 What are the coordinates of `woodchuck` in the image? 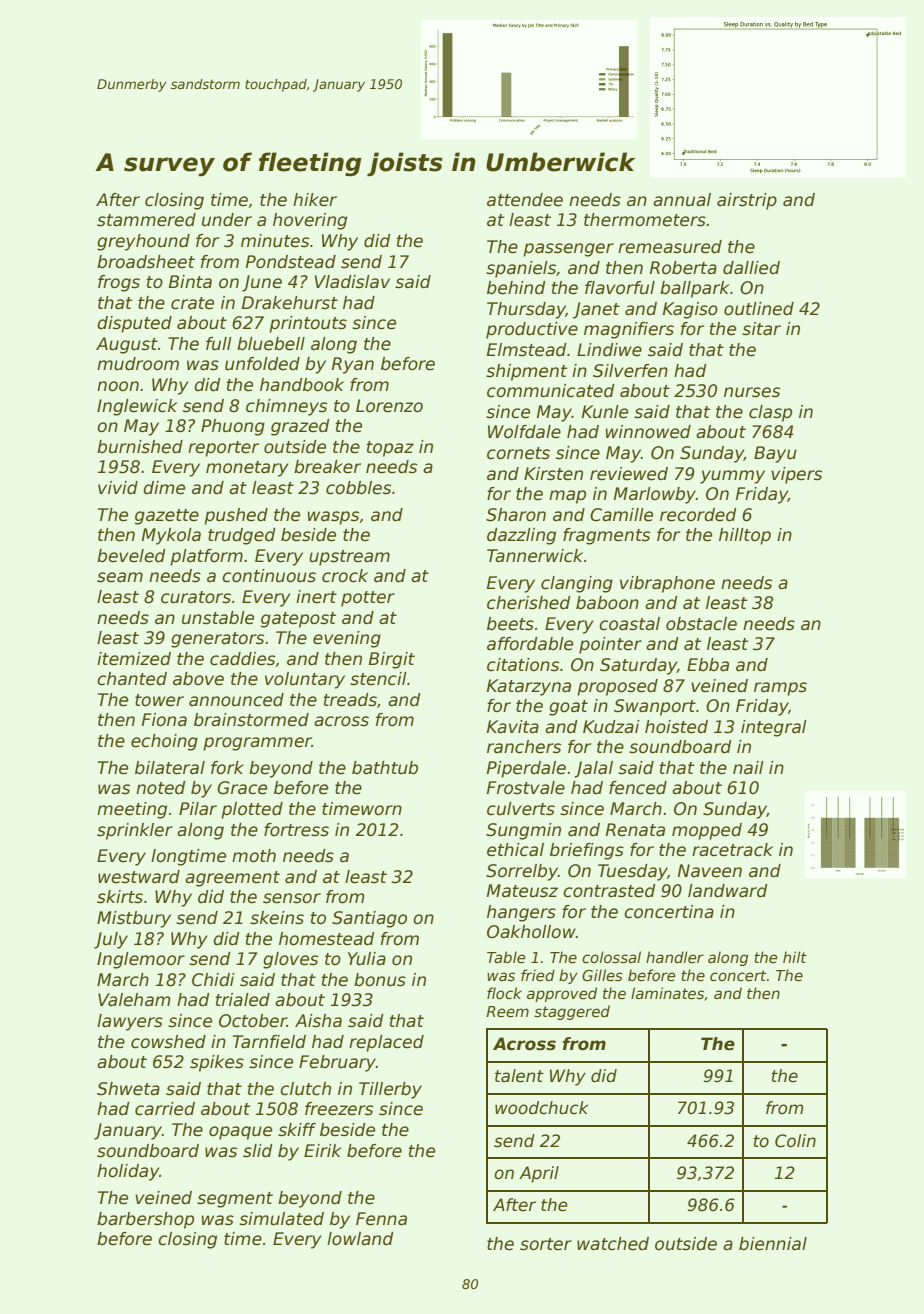 It's located at (541, 1108).
